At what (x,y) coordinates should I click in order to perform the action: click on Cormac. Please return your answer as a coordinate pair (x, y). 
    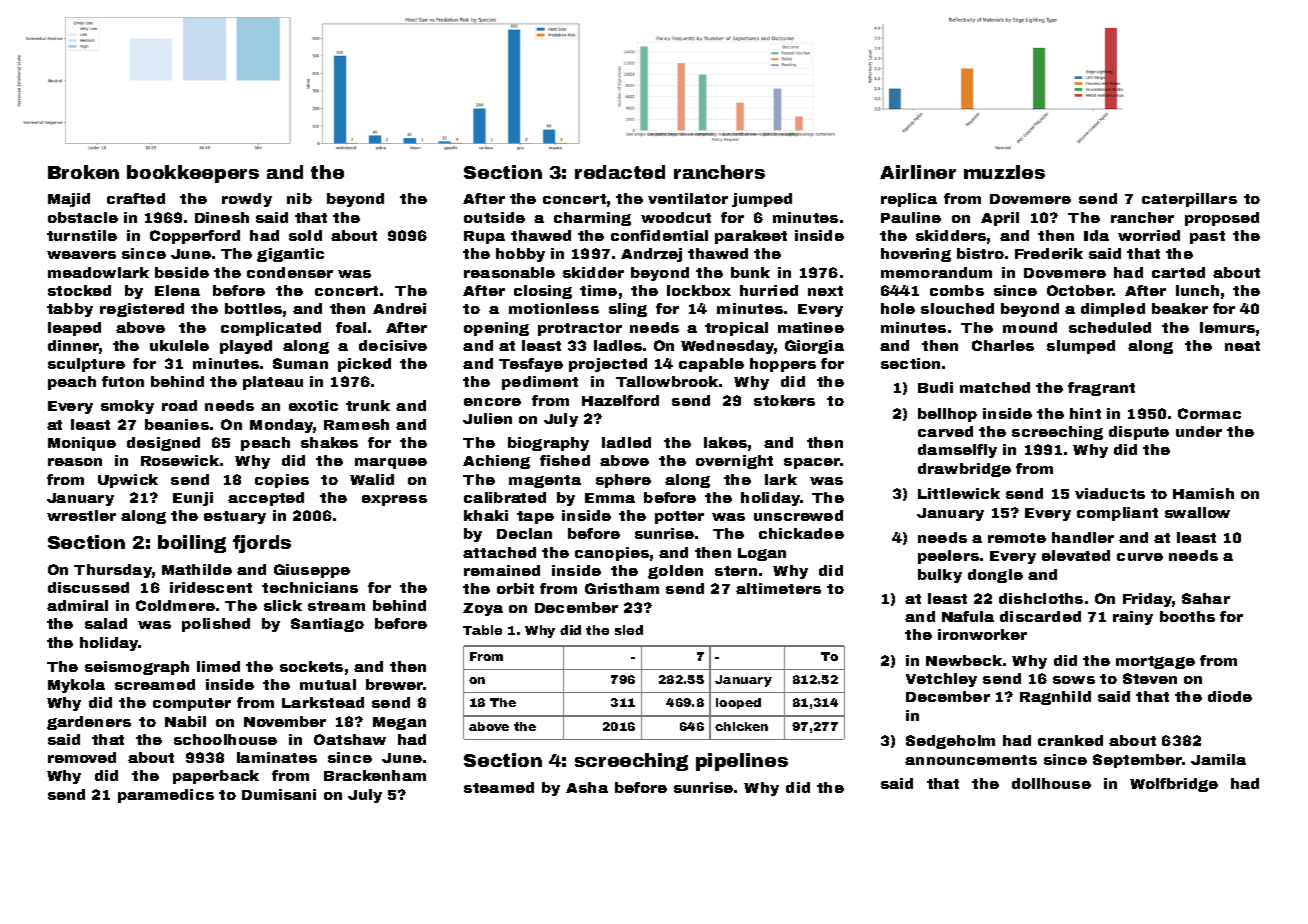
    Looking at the image, I should click on (1209, 413).
